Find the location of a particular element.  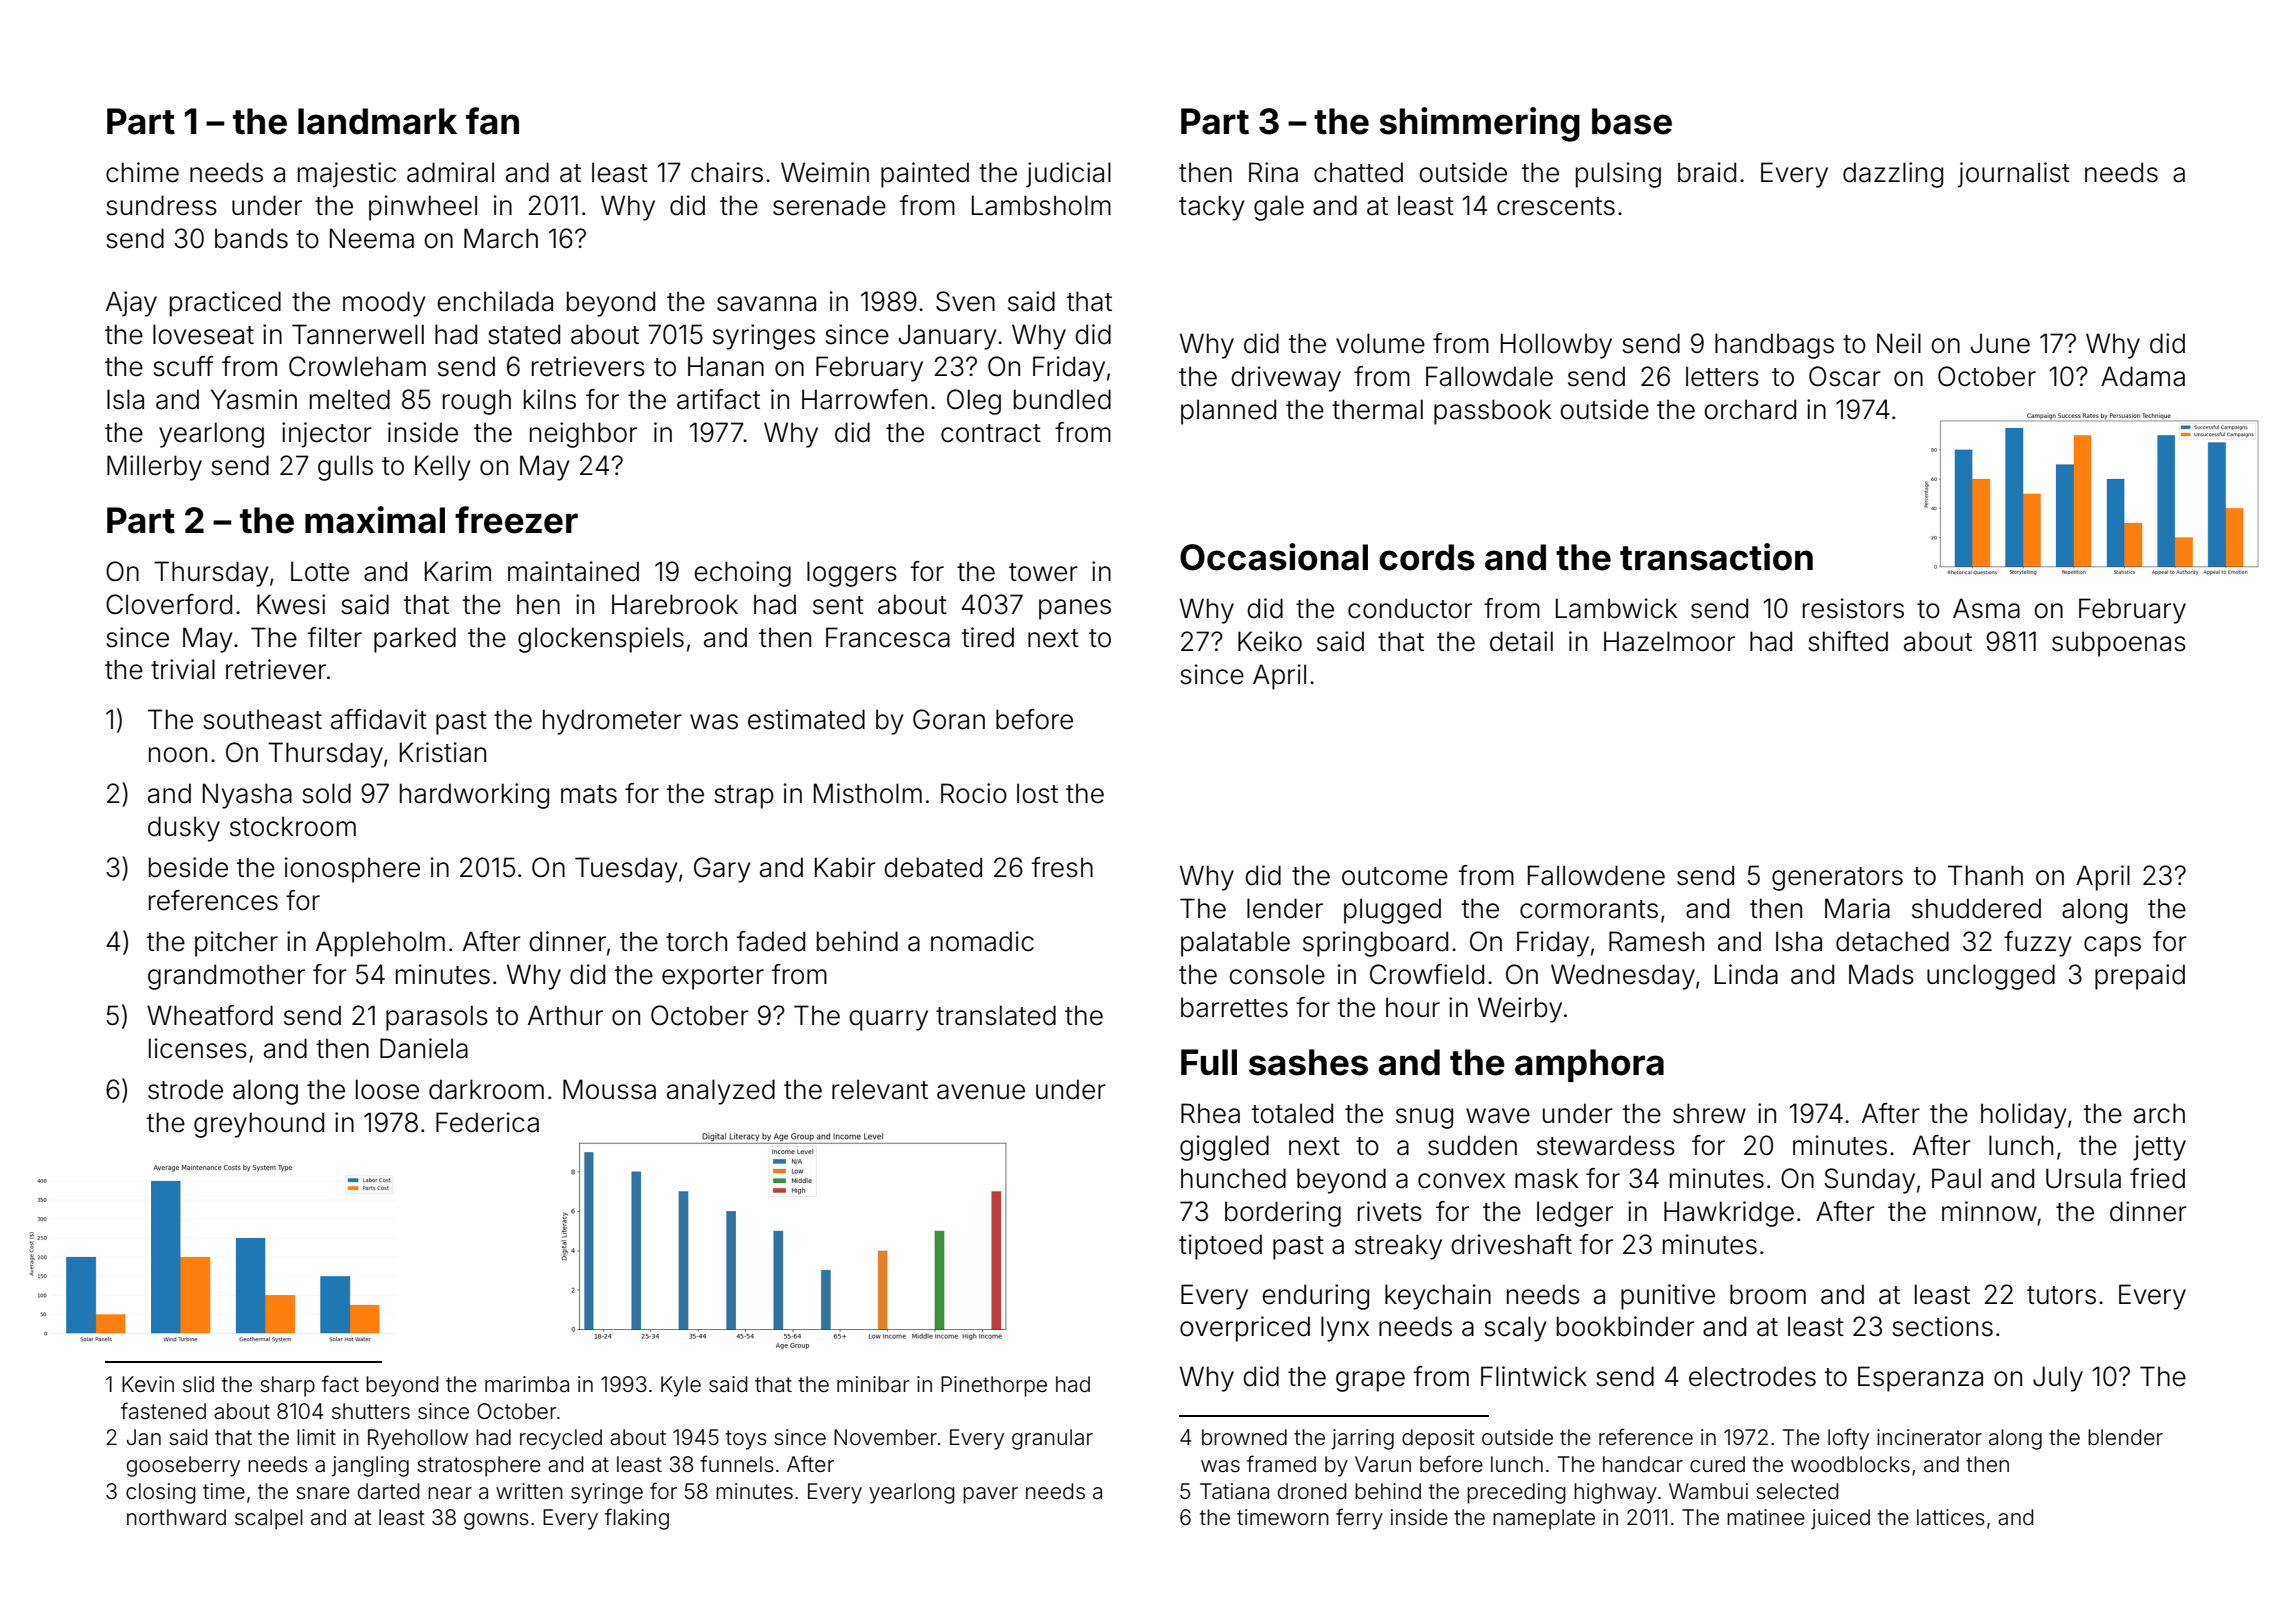

Occasional is located at coordinates (1274, 557).
